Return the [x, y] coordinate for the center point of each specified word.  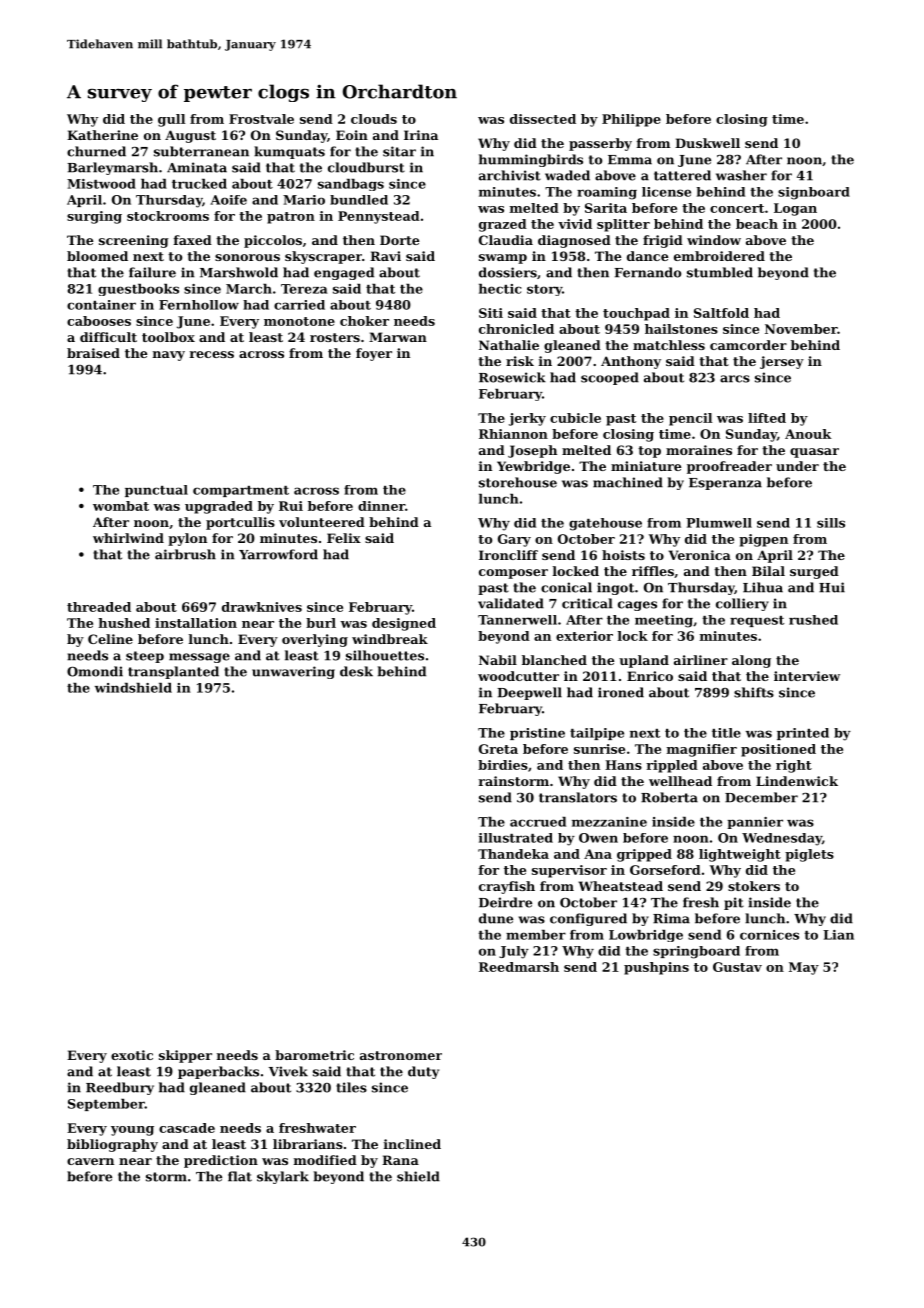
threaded [99, 607]
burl [321, 623]
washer [741, 175]
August [190, 136]
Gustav [737, 967]
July [514, 952]
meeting [664, 621]
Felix [344, 538]
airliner [701, 660]
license [666, 192]
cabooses [99, 321]
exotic [132, 1055]
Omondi [95, 671]
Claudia [506, 240]
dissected [543, 119]
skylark [283, 1177]
